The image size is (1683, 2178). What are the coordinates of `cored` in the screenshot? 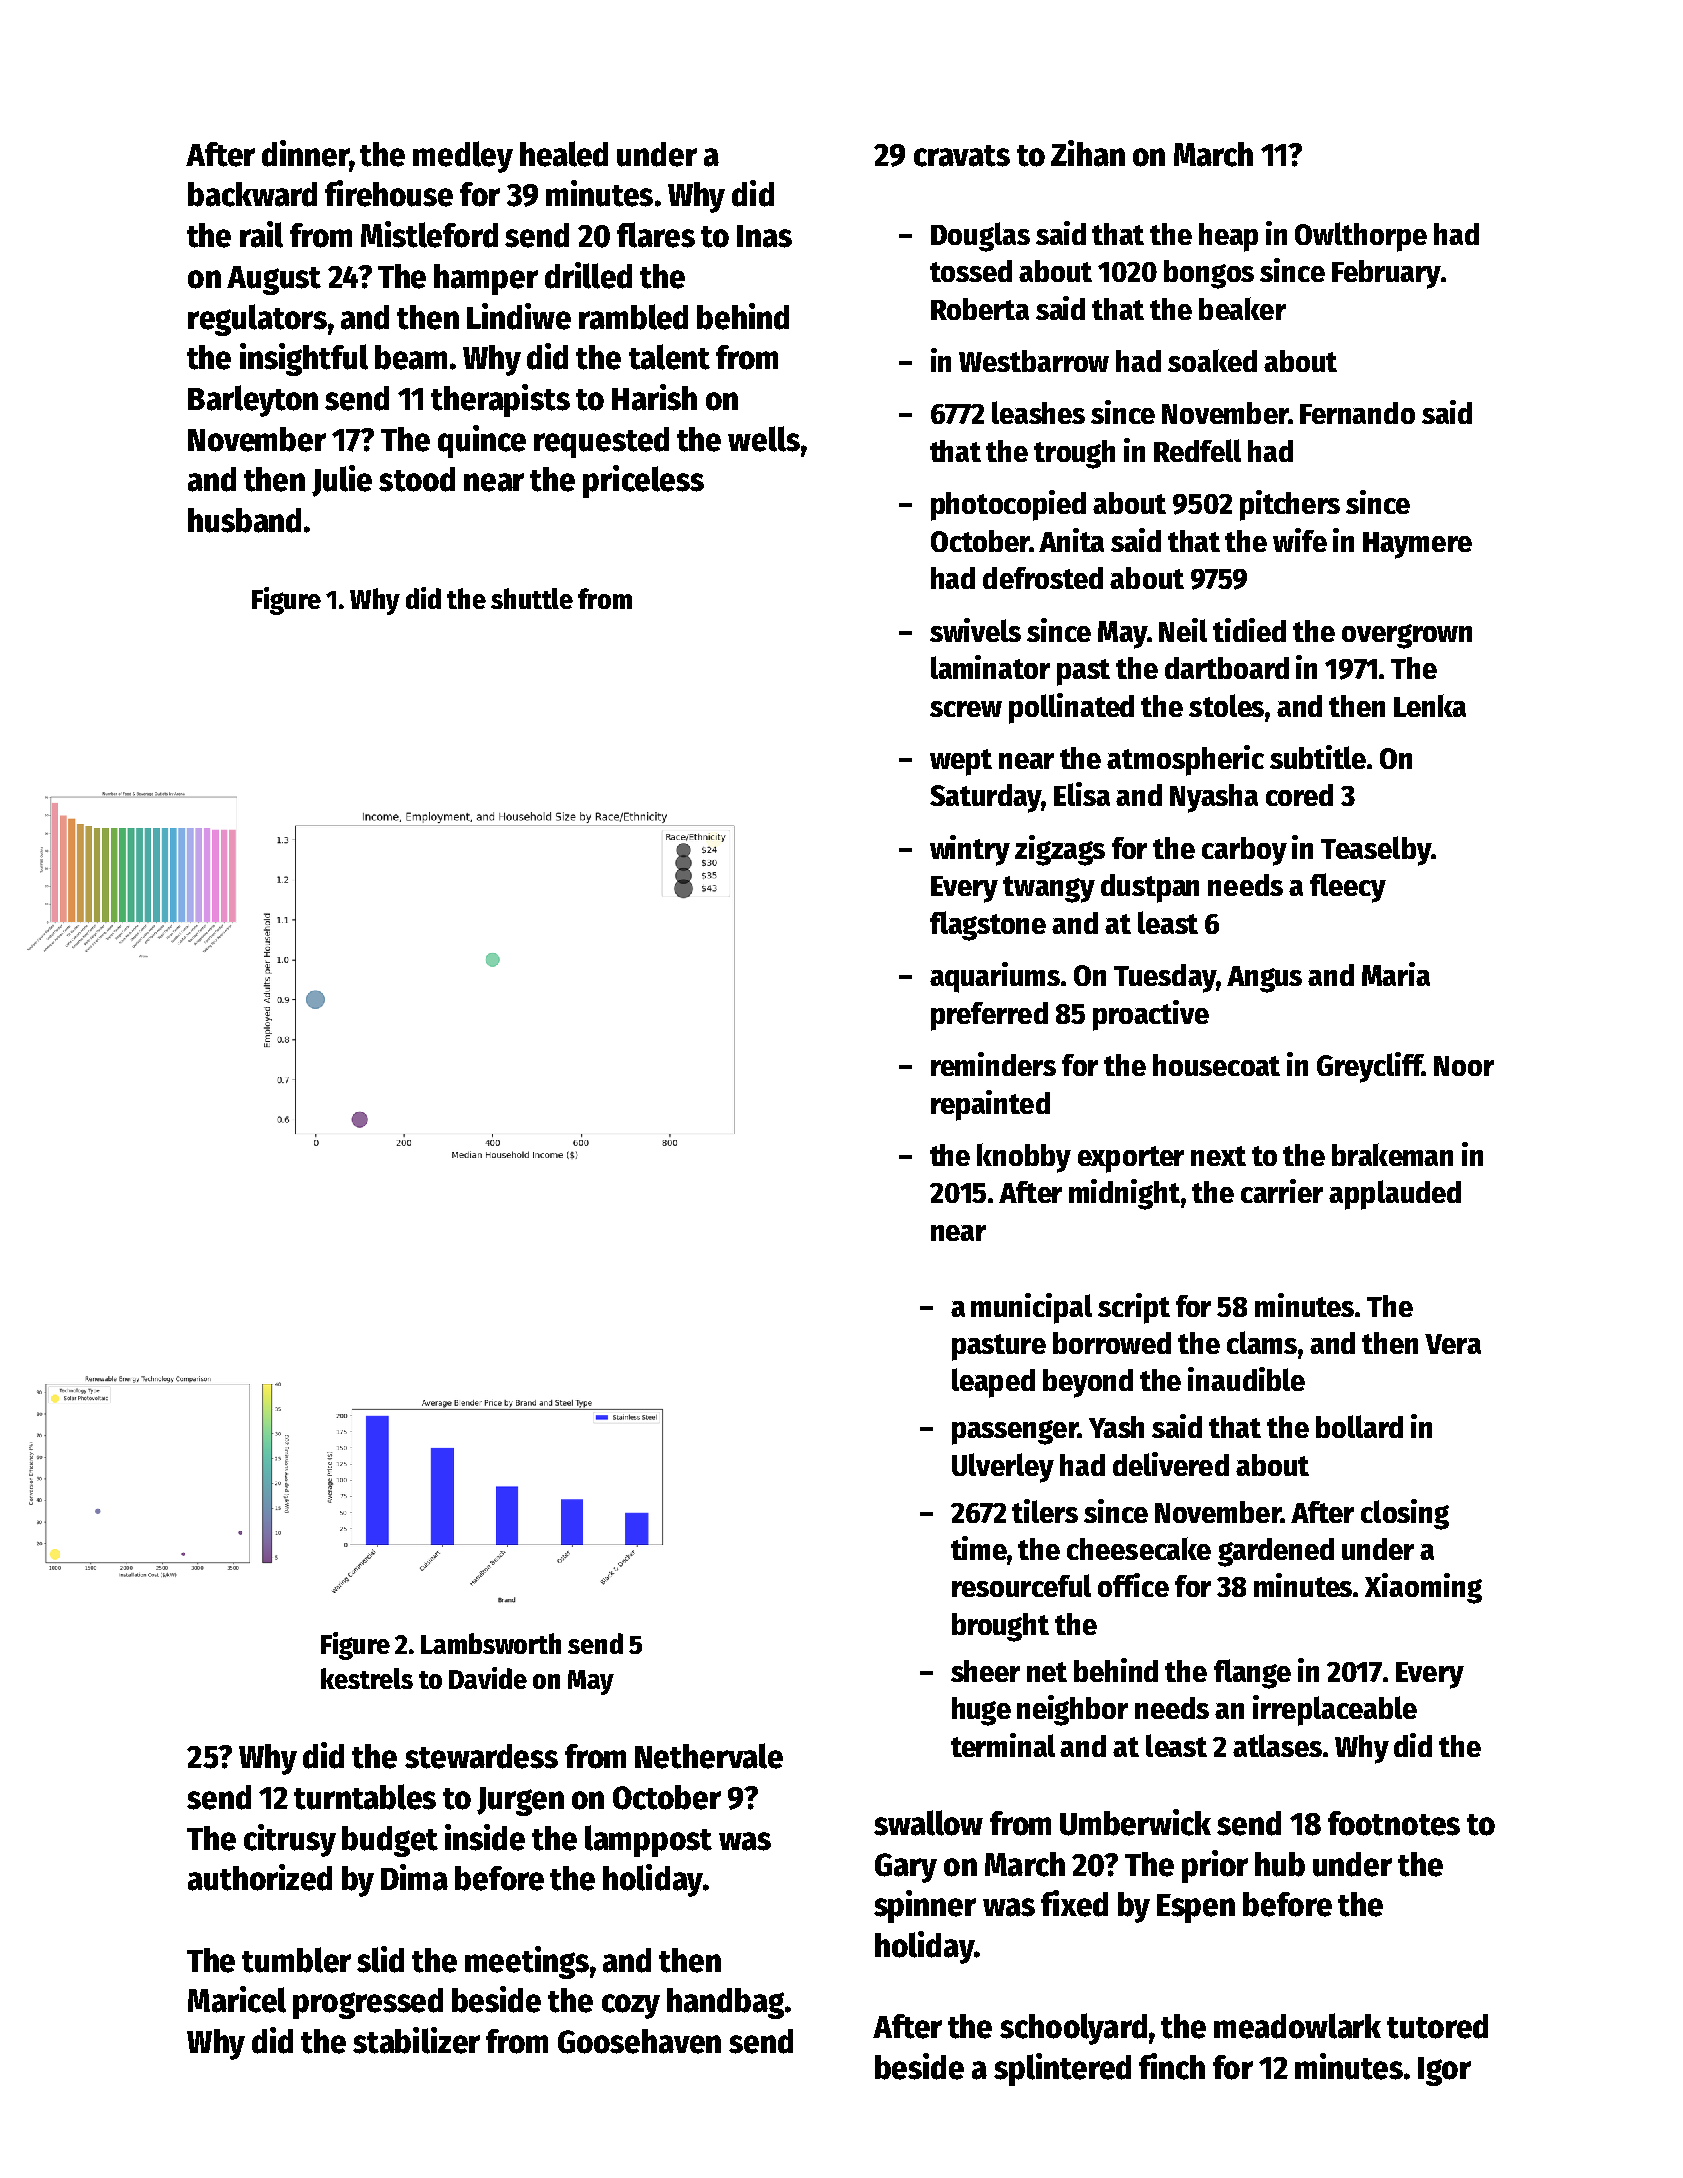 It's located at (1299, 795).
